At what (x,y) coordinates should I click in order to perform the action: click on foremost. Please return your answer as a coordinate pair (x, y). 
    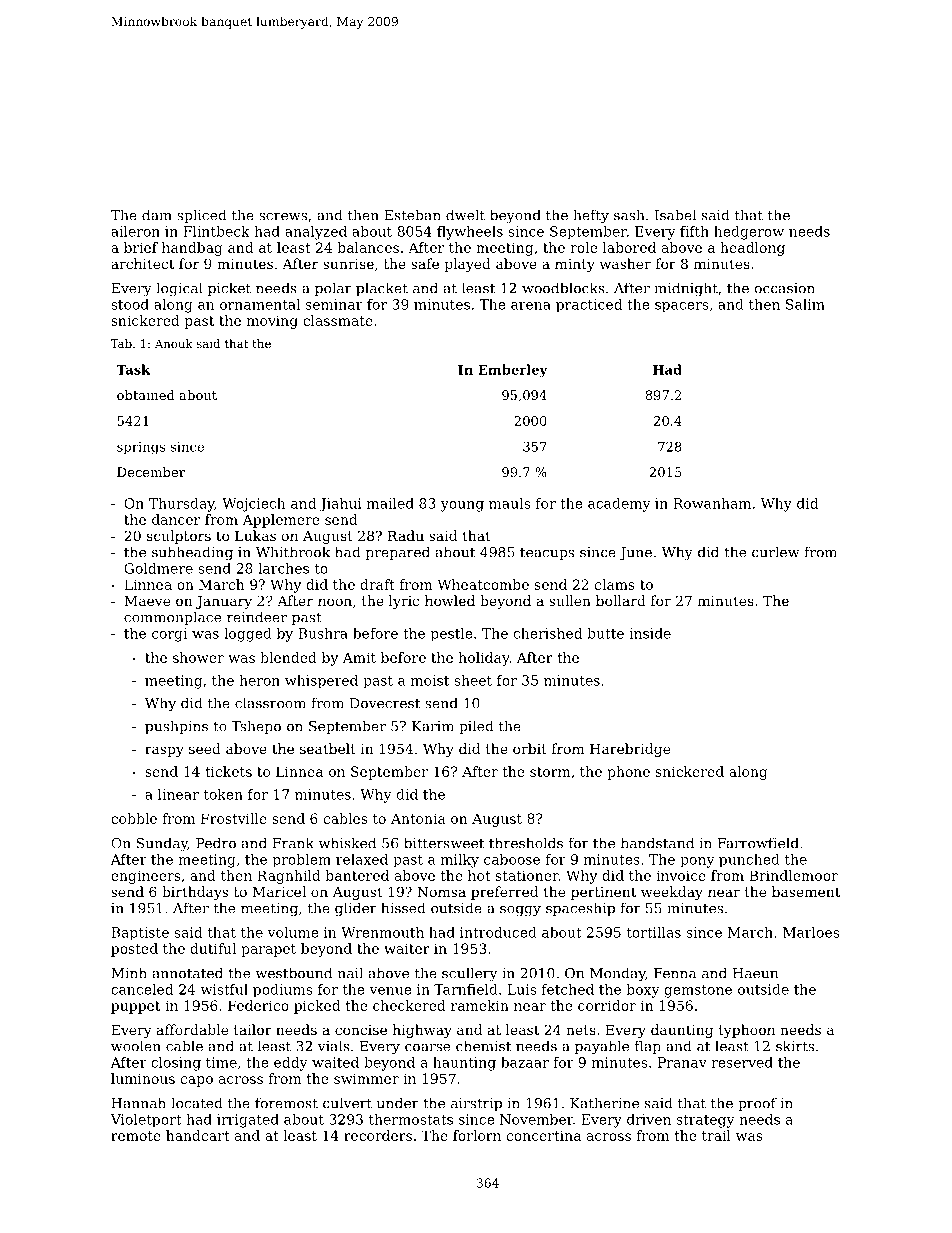
    Looking at the image, I should click on (286, 1103).
